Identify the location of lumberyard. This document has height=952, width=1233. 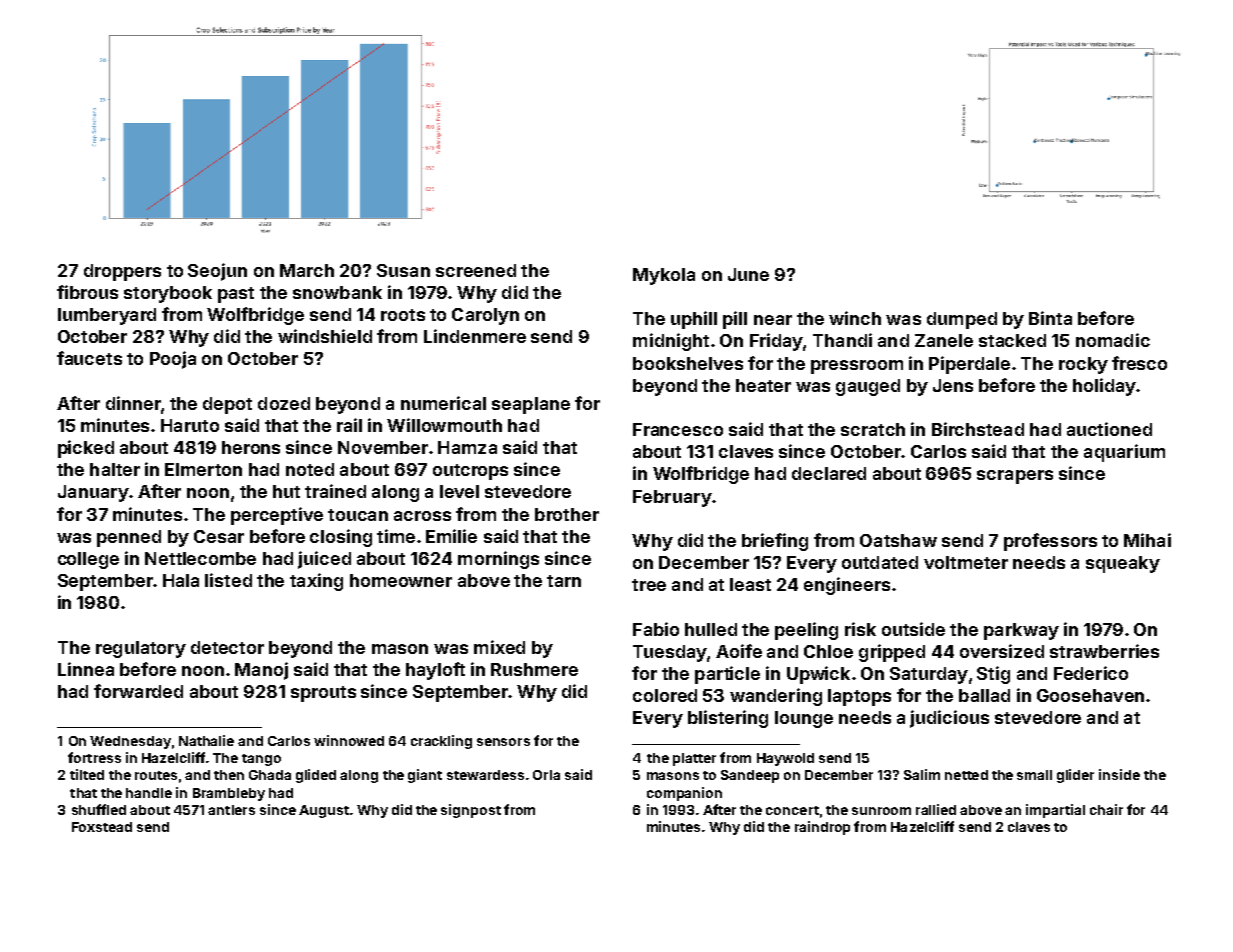
(107, 316).
